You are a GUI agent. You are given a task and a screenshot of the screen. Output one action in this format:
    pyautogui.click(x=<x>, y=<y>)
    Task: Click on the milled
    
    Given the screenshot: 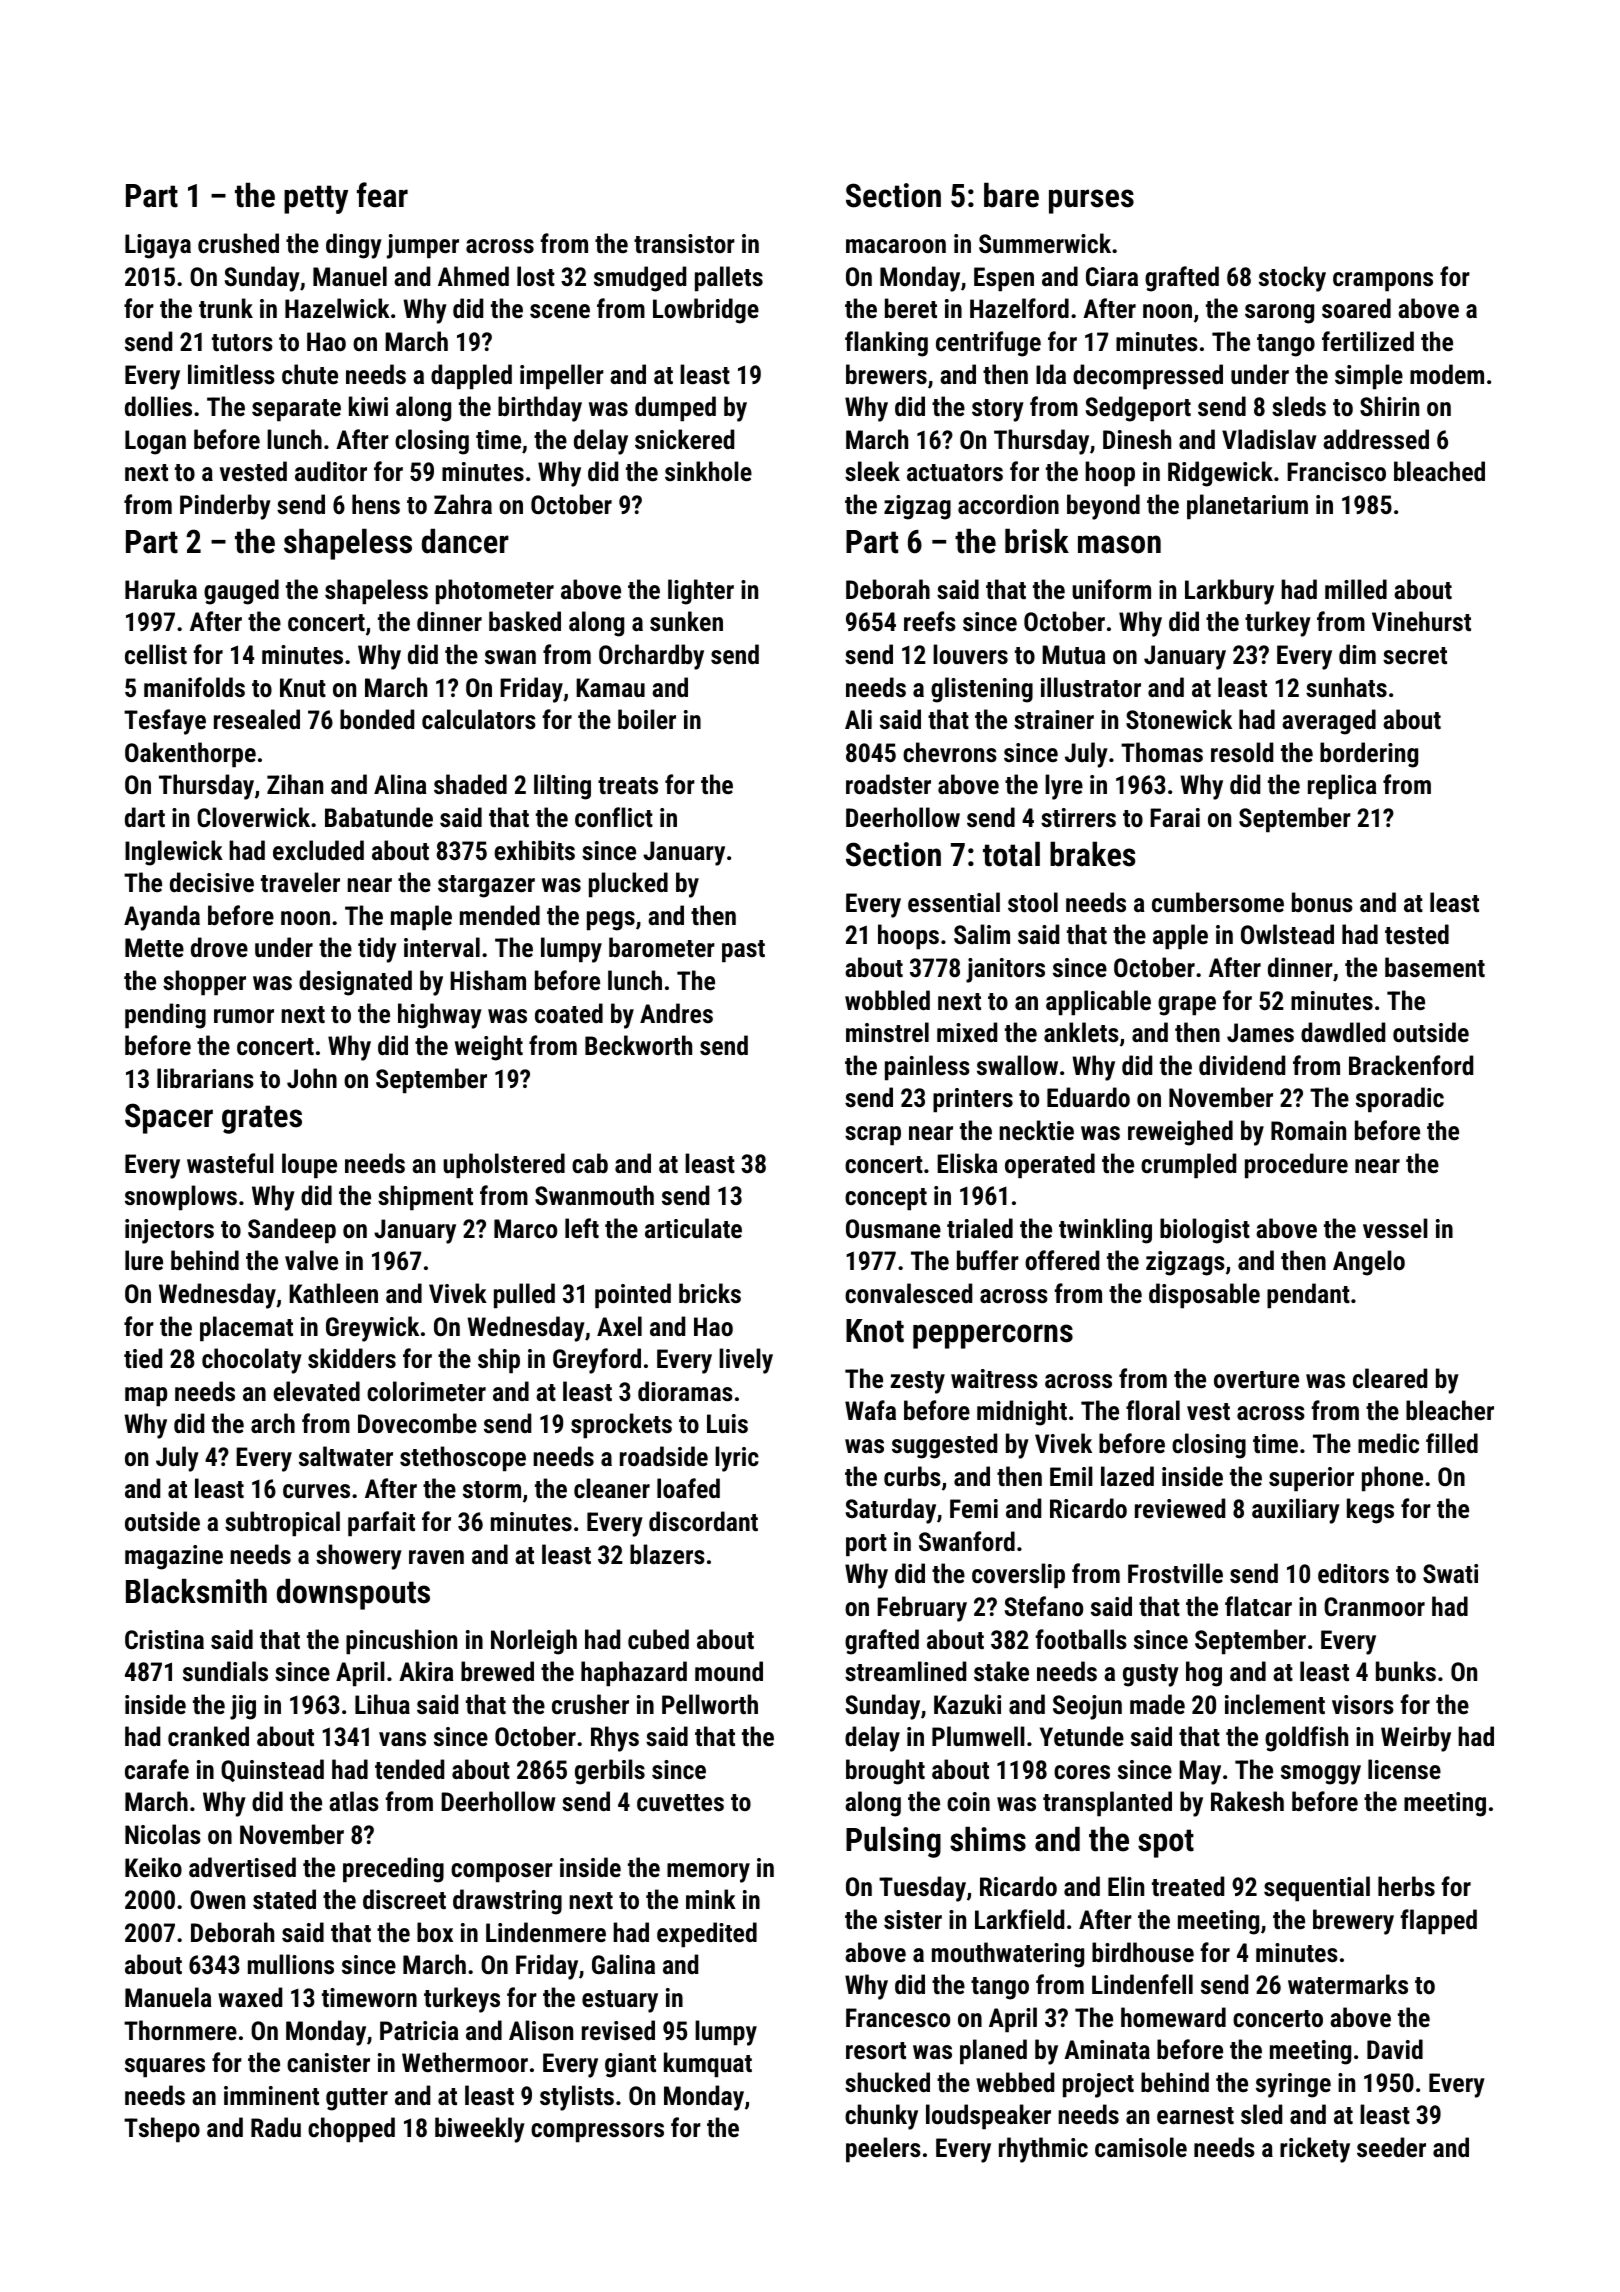 What is the action you would take?
    pyautogui.click(x=1356, y=589)
